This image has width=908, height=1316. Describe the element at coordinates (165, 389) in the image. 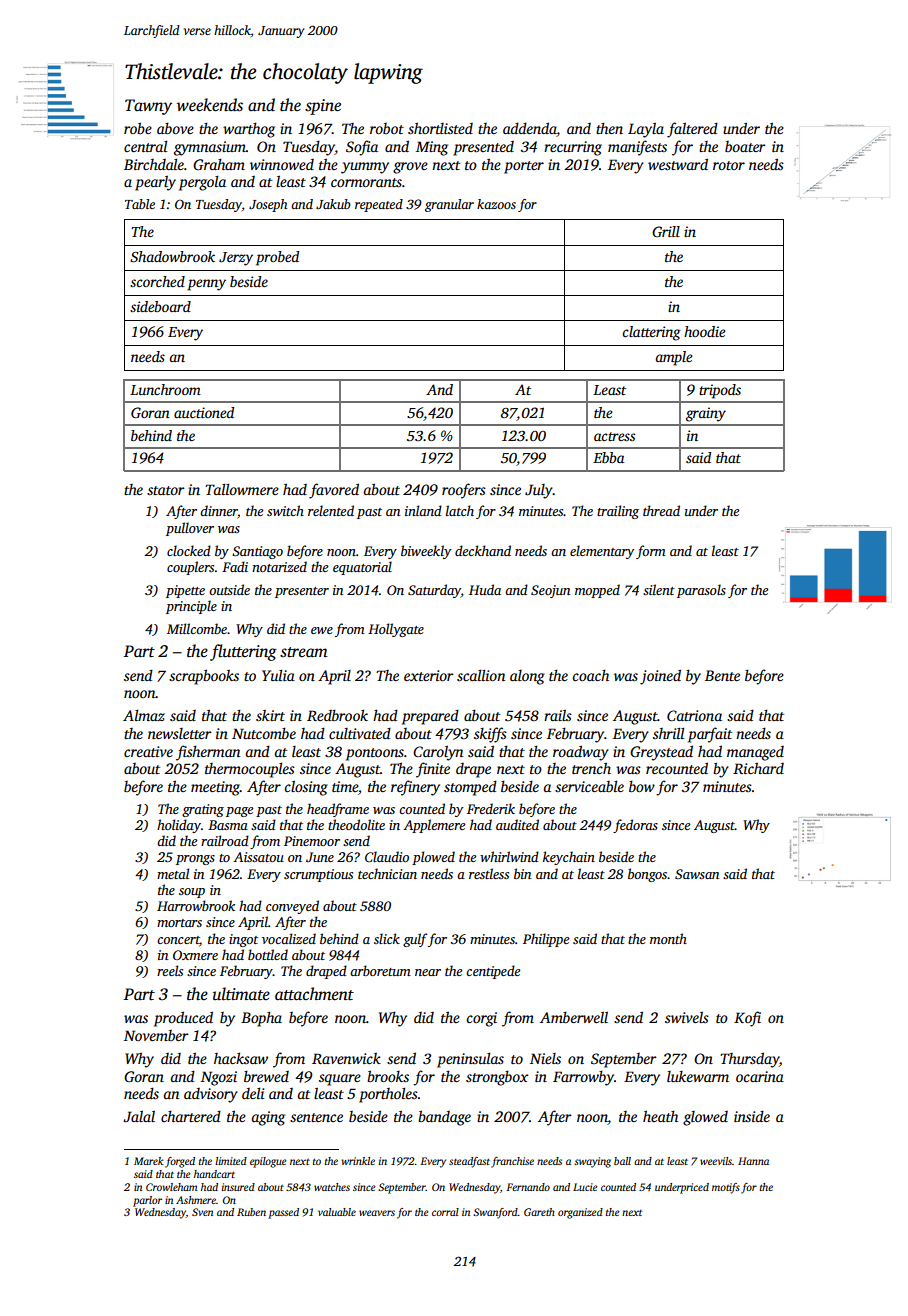

I see `Lunchroom` at that location.
